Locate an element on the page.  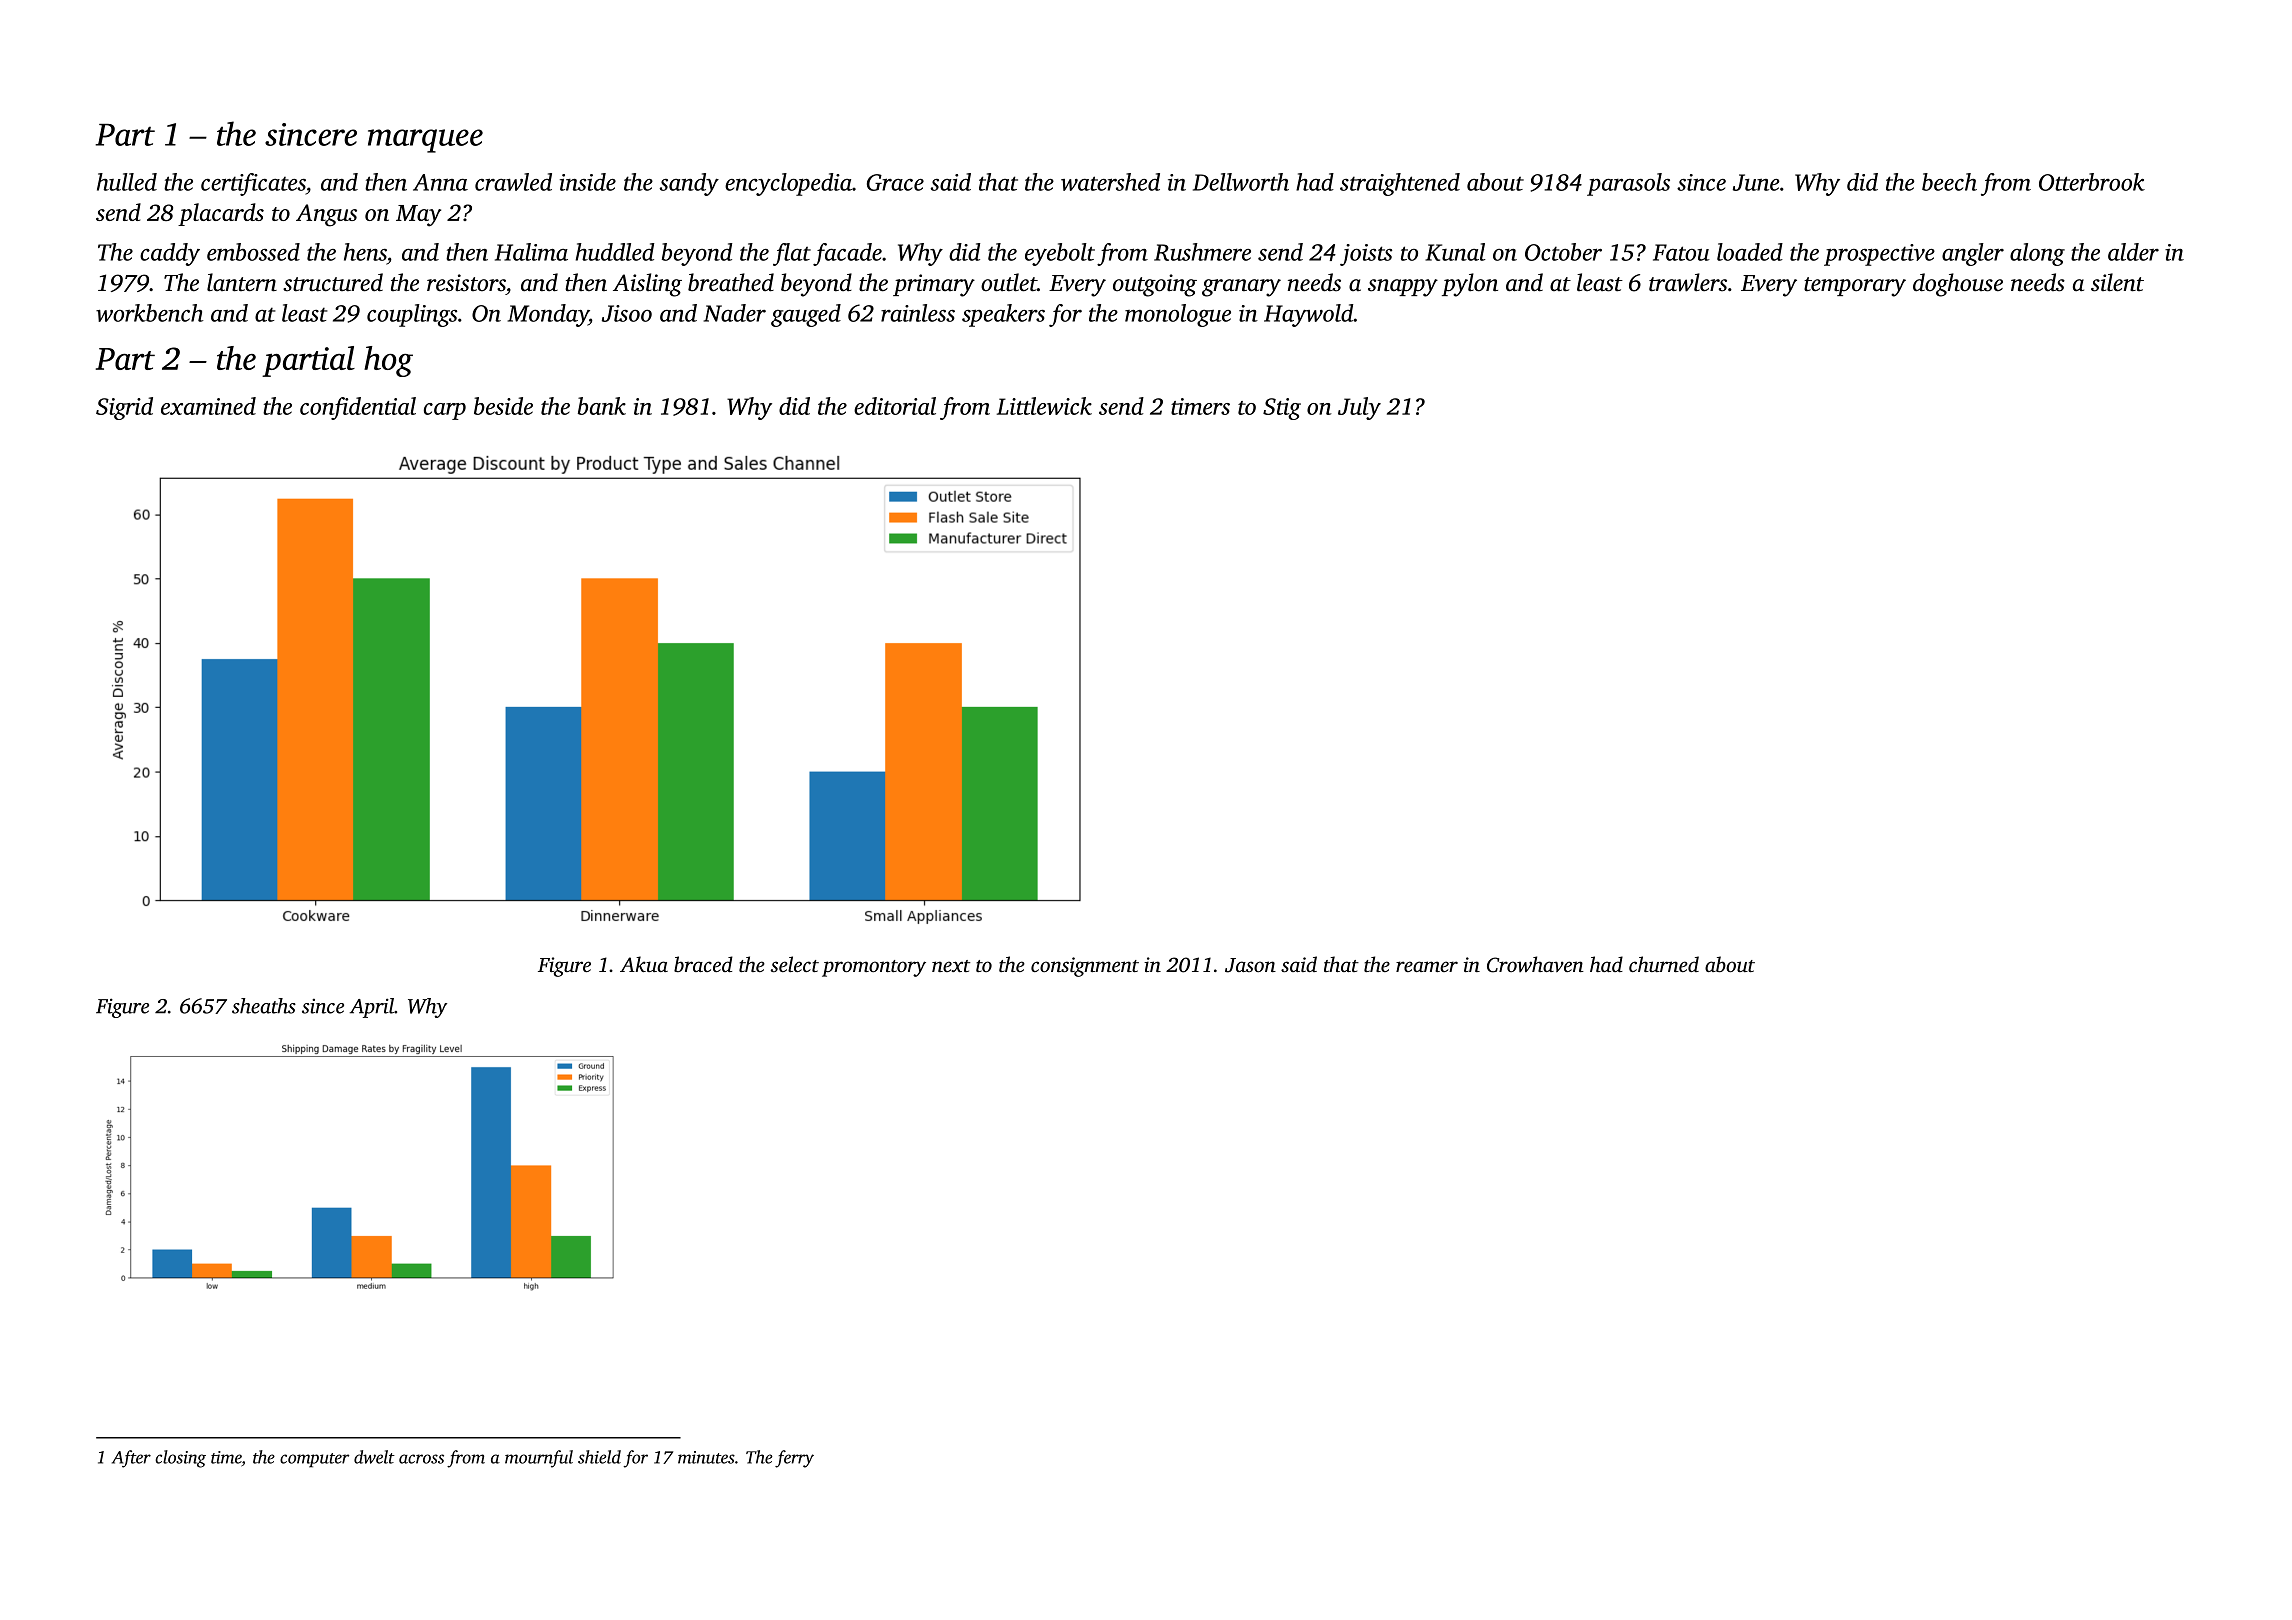
Anna is located at coordinates (440, 182).
